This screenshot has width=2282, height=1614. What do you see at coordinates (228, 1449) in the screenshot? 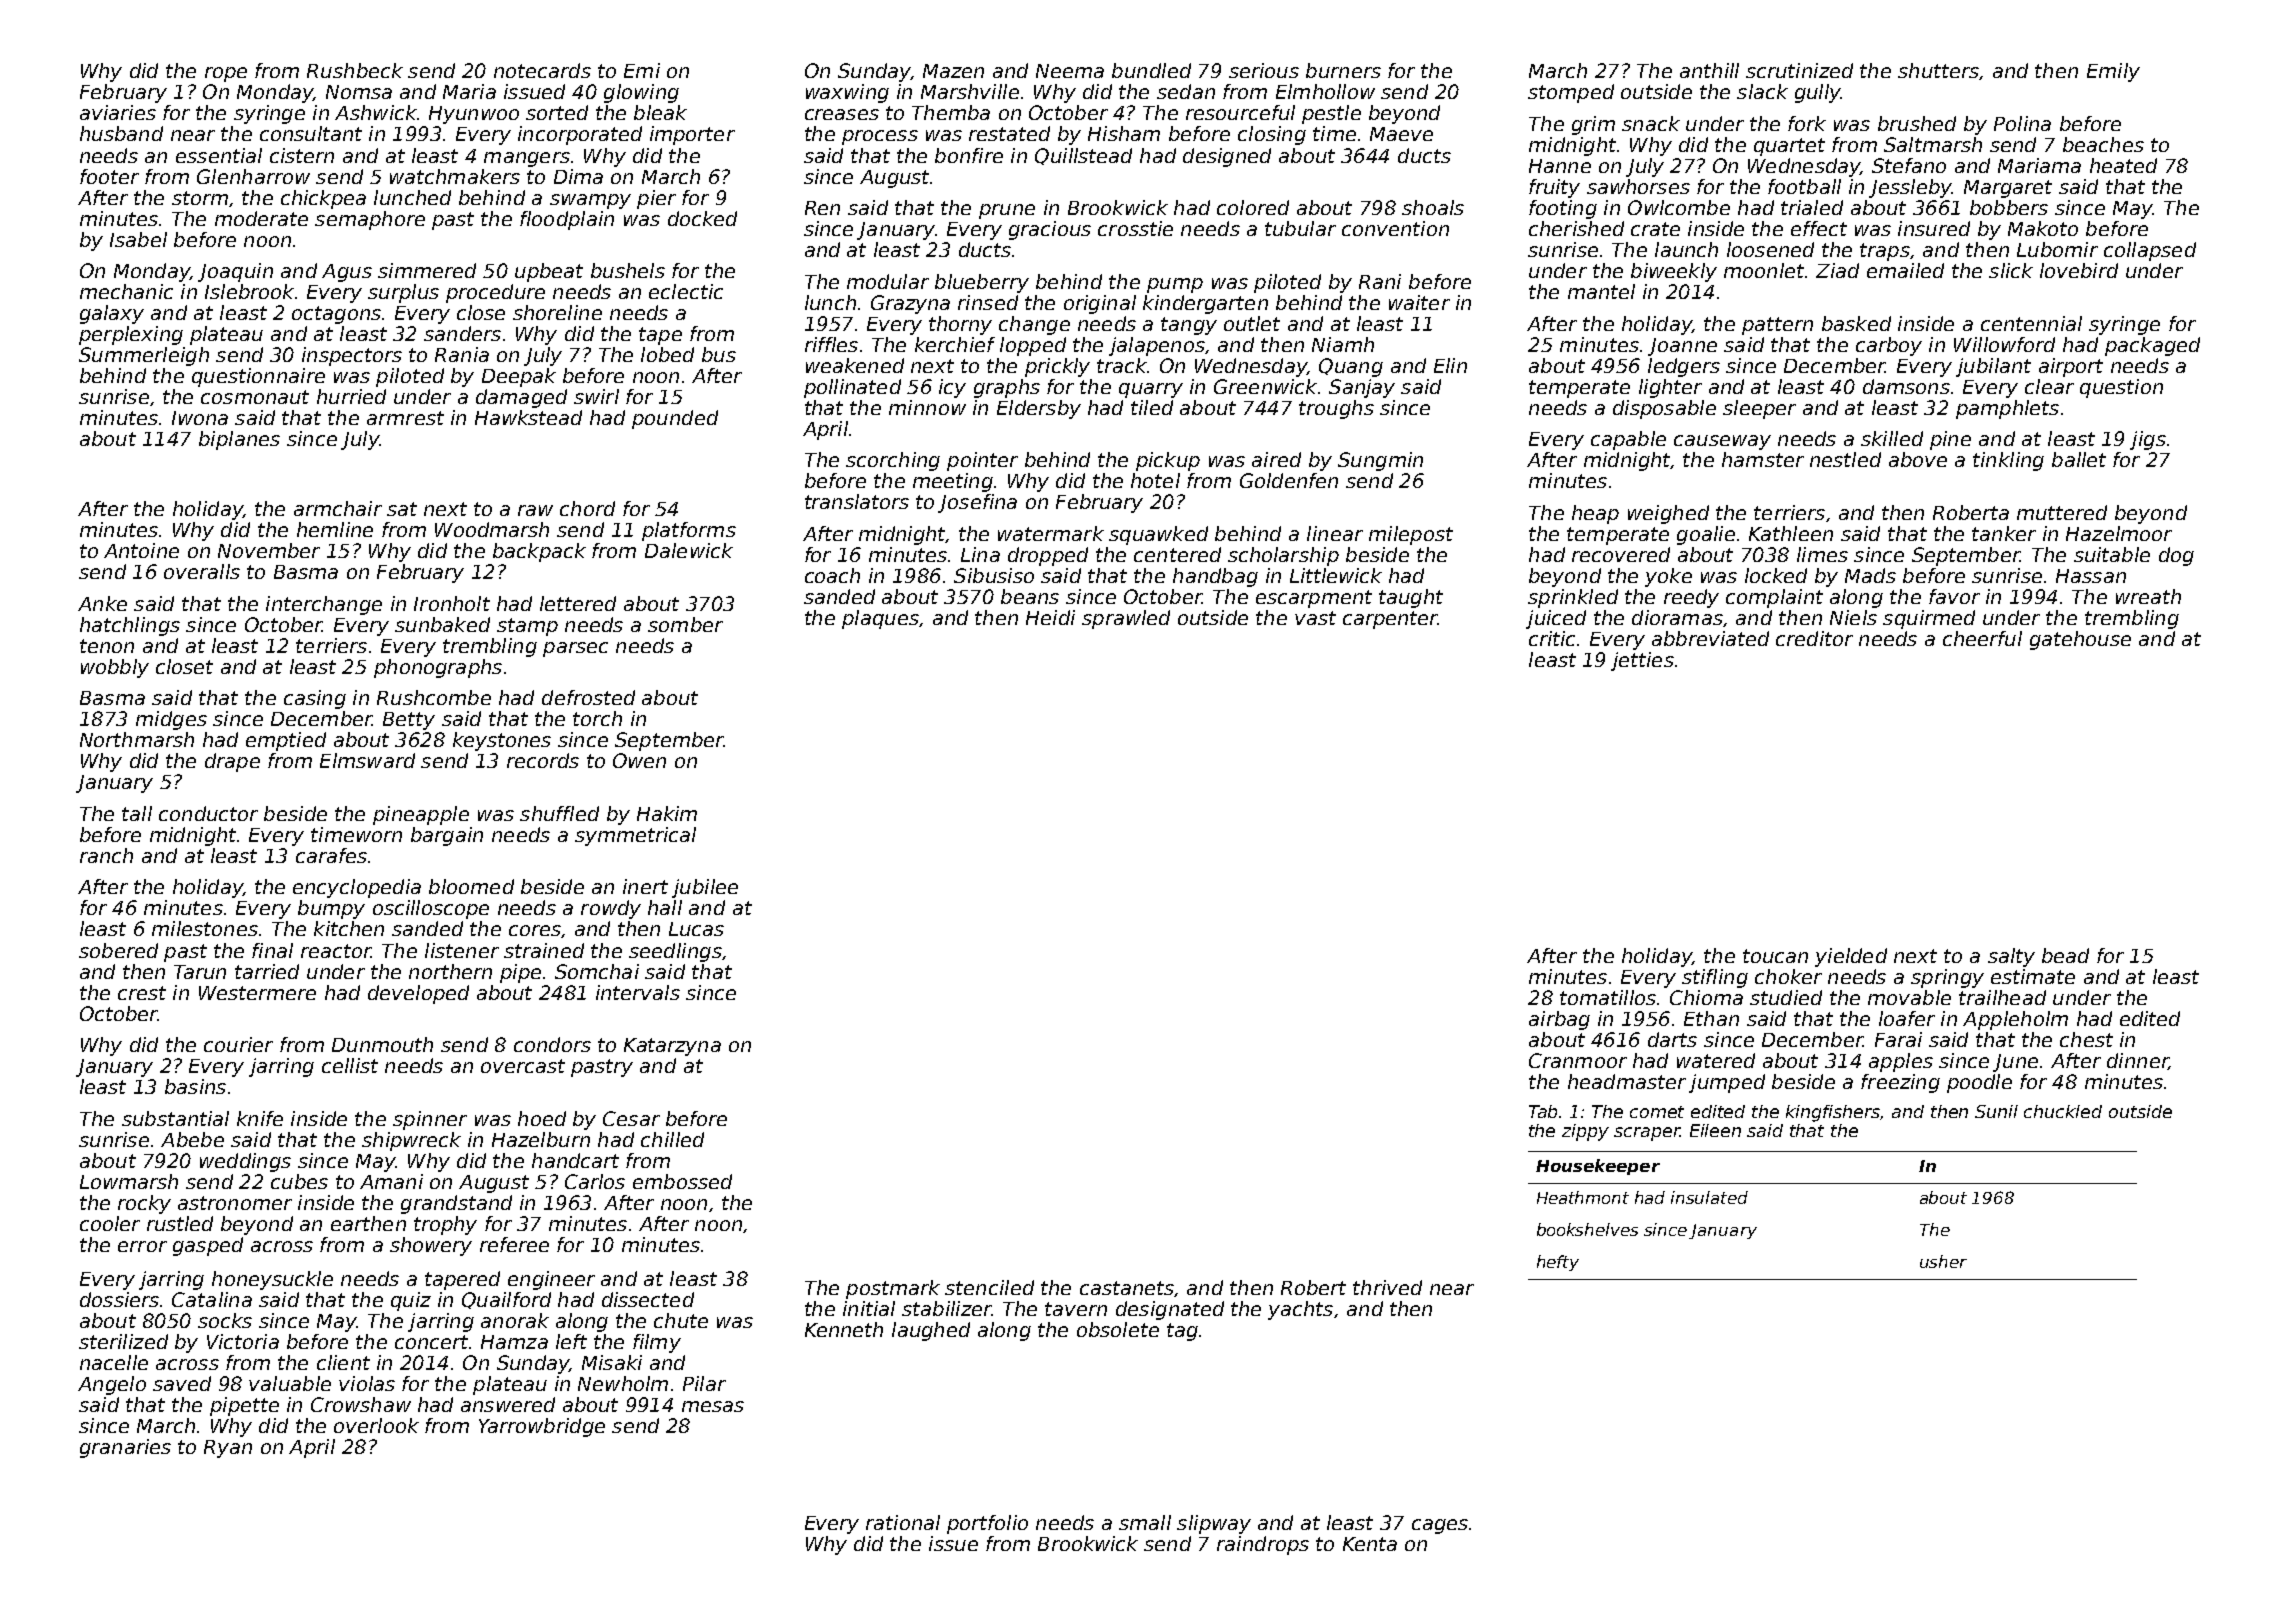
I see `Ryan` at bounding box center [228, 1449].
